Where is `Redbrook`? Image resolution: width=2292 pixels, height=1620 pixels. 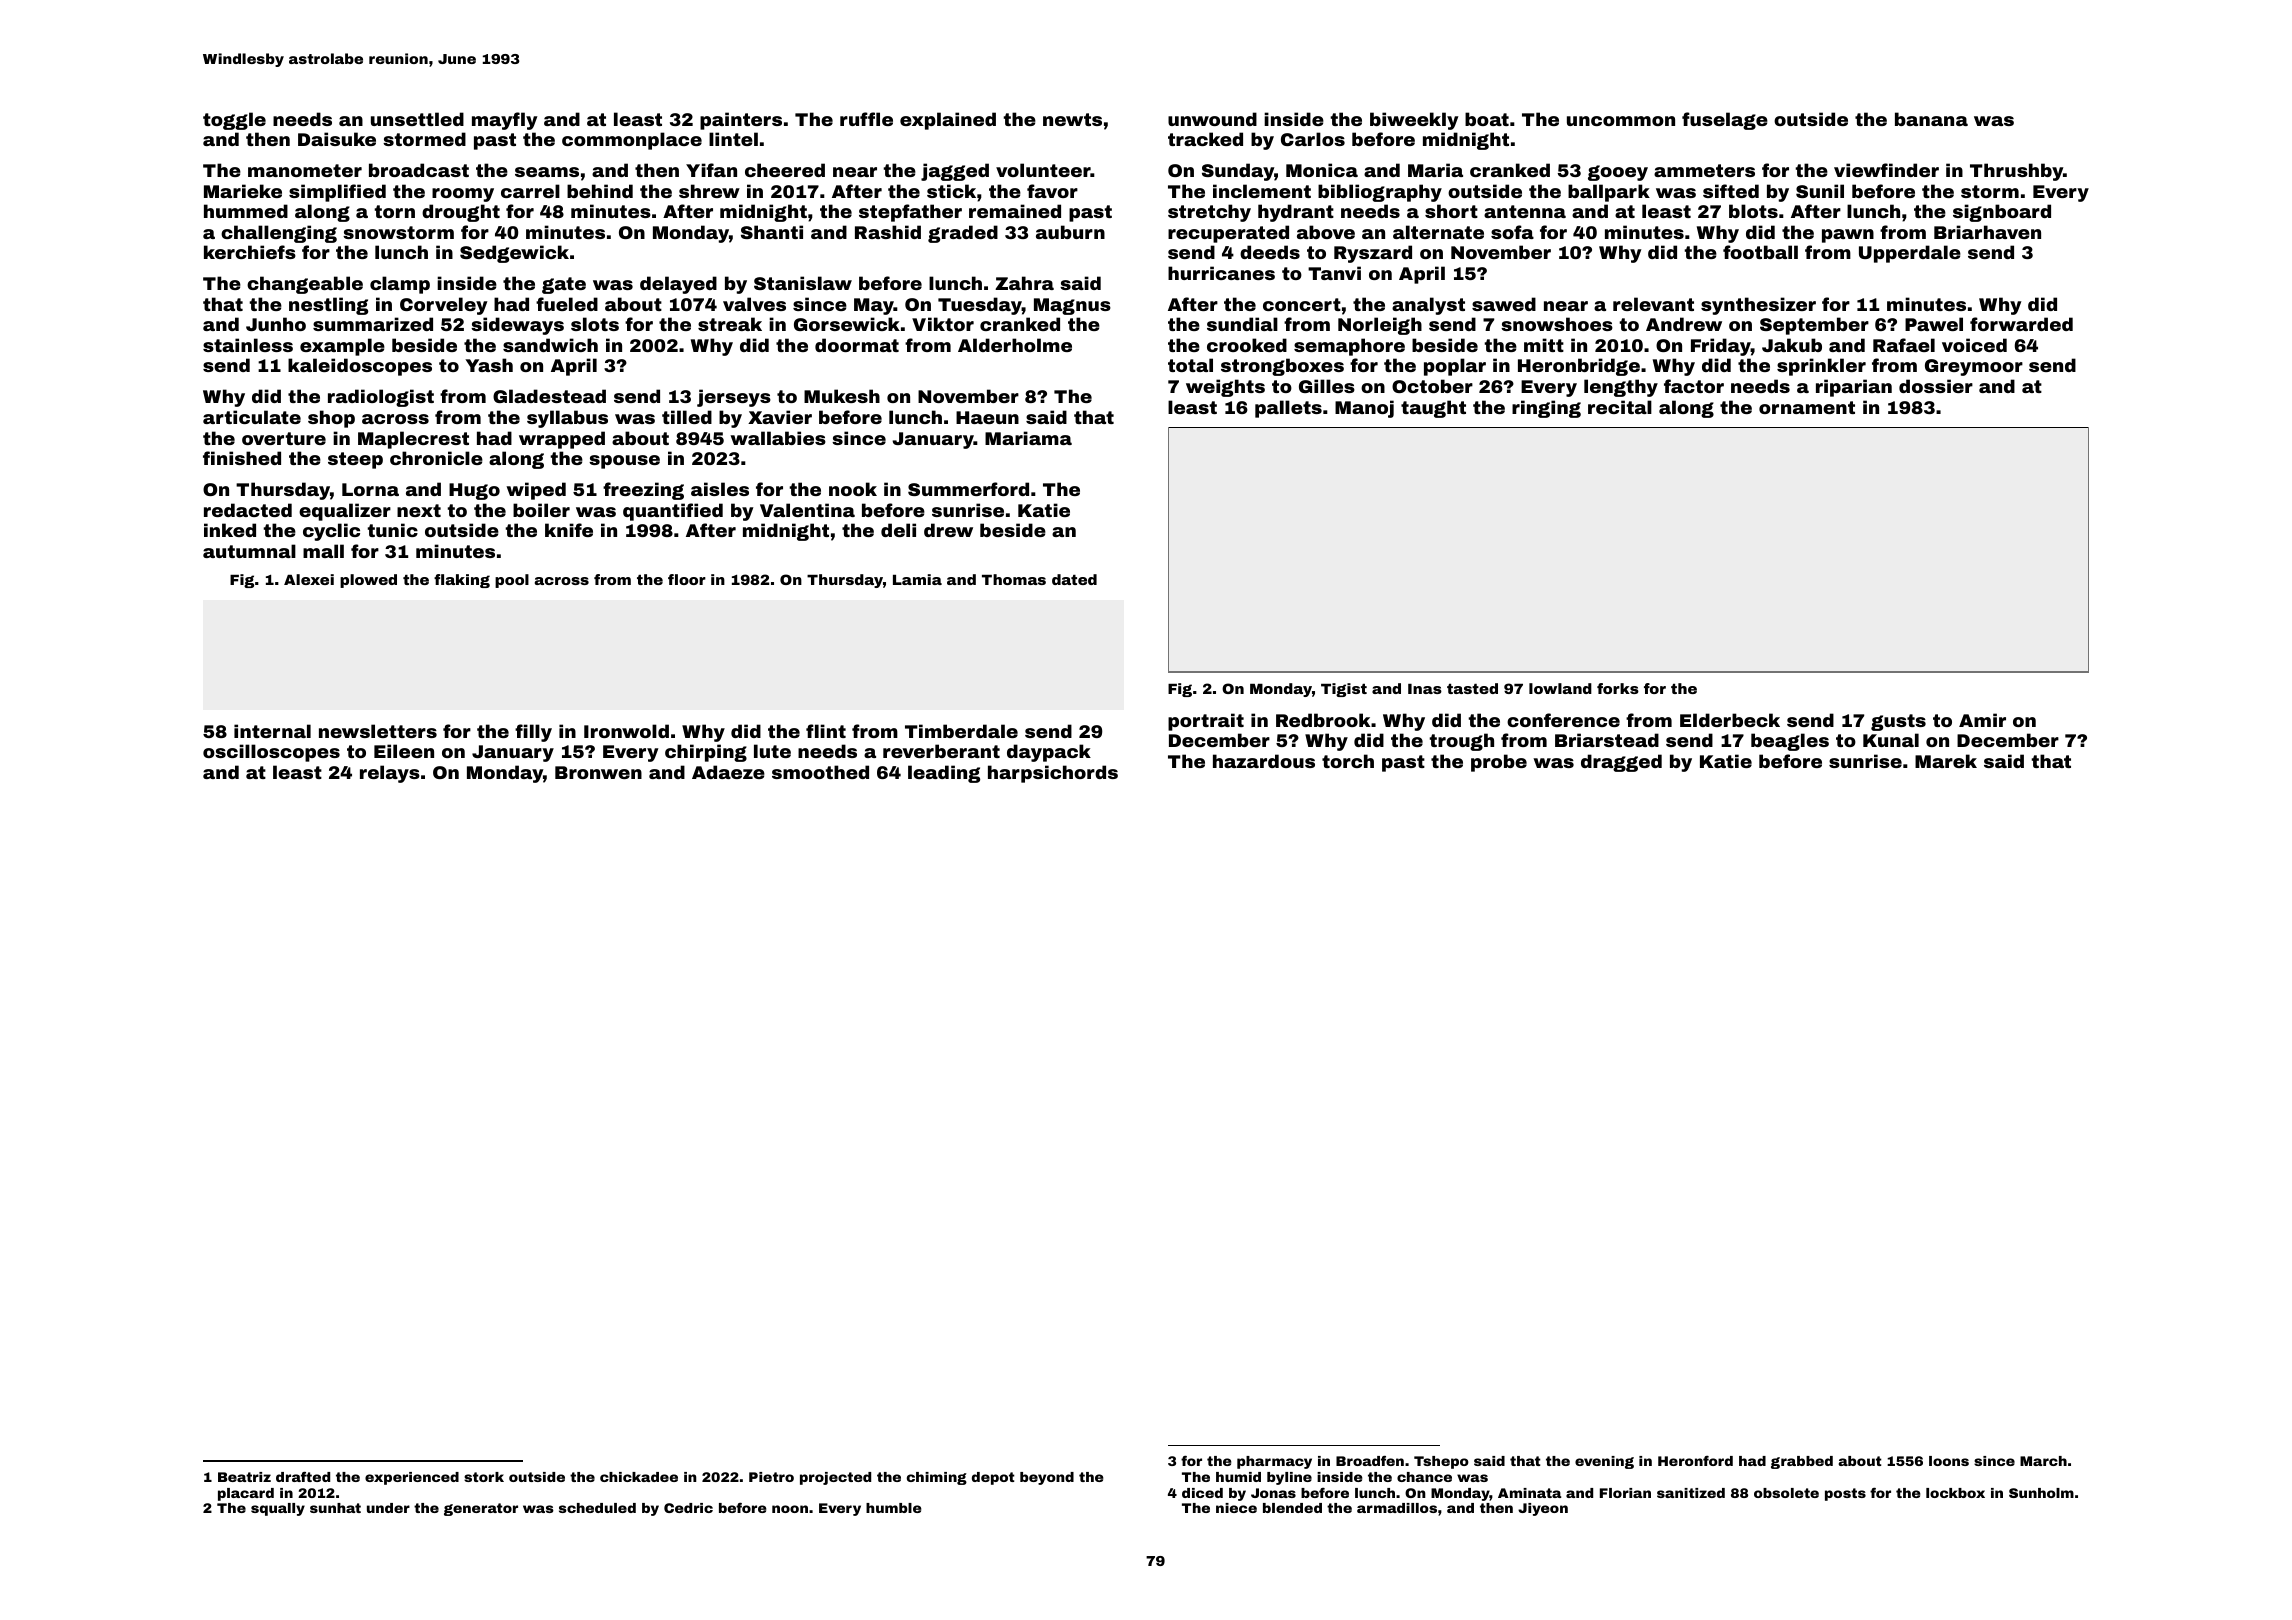 Redbrook is located at coordinates (1323, 720).
